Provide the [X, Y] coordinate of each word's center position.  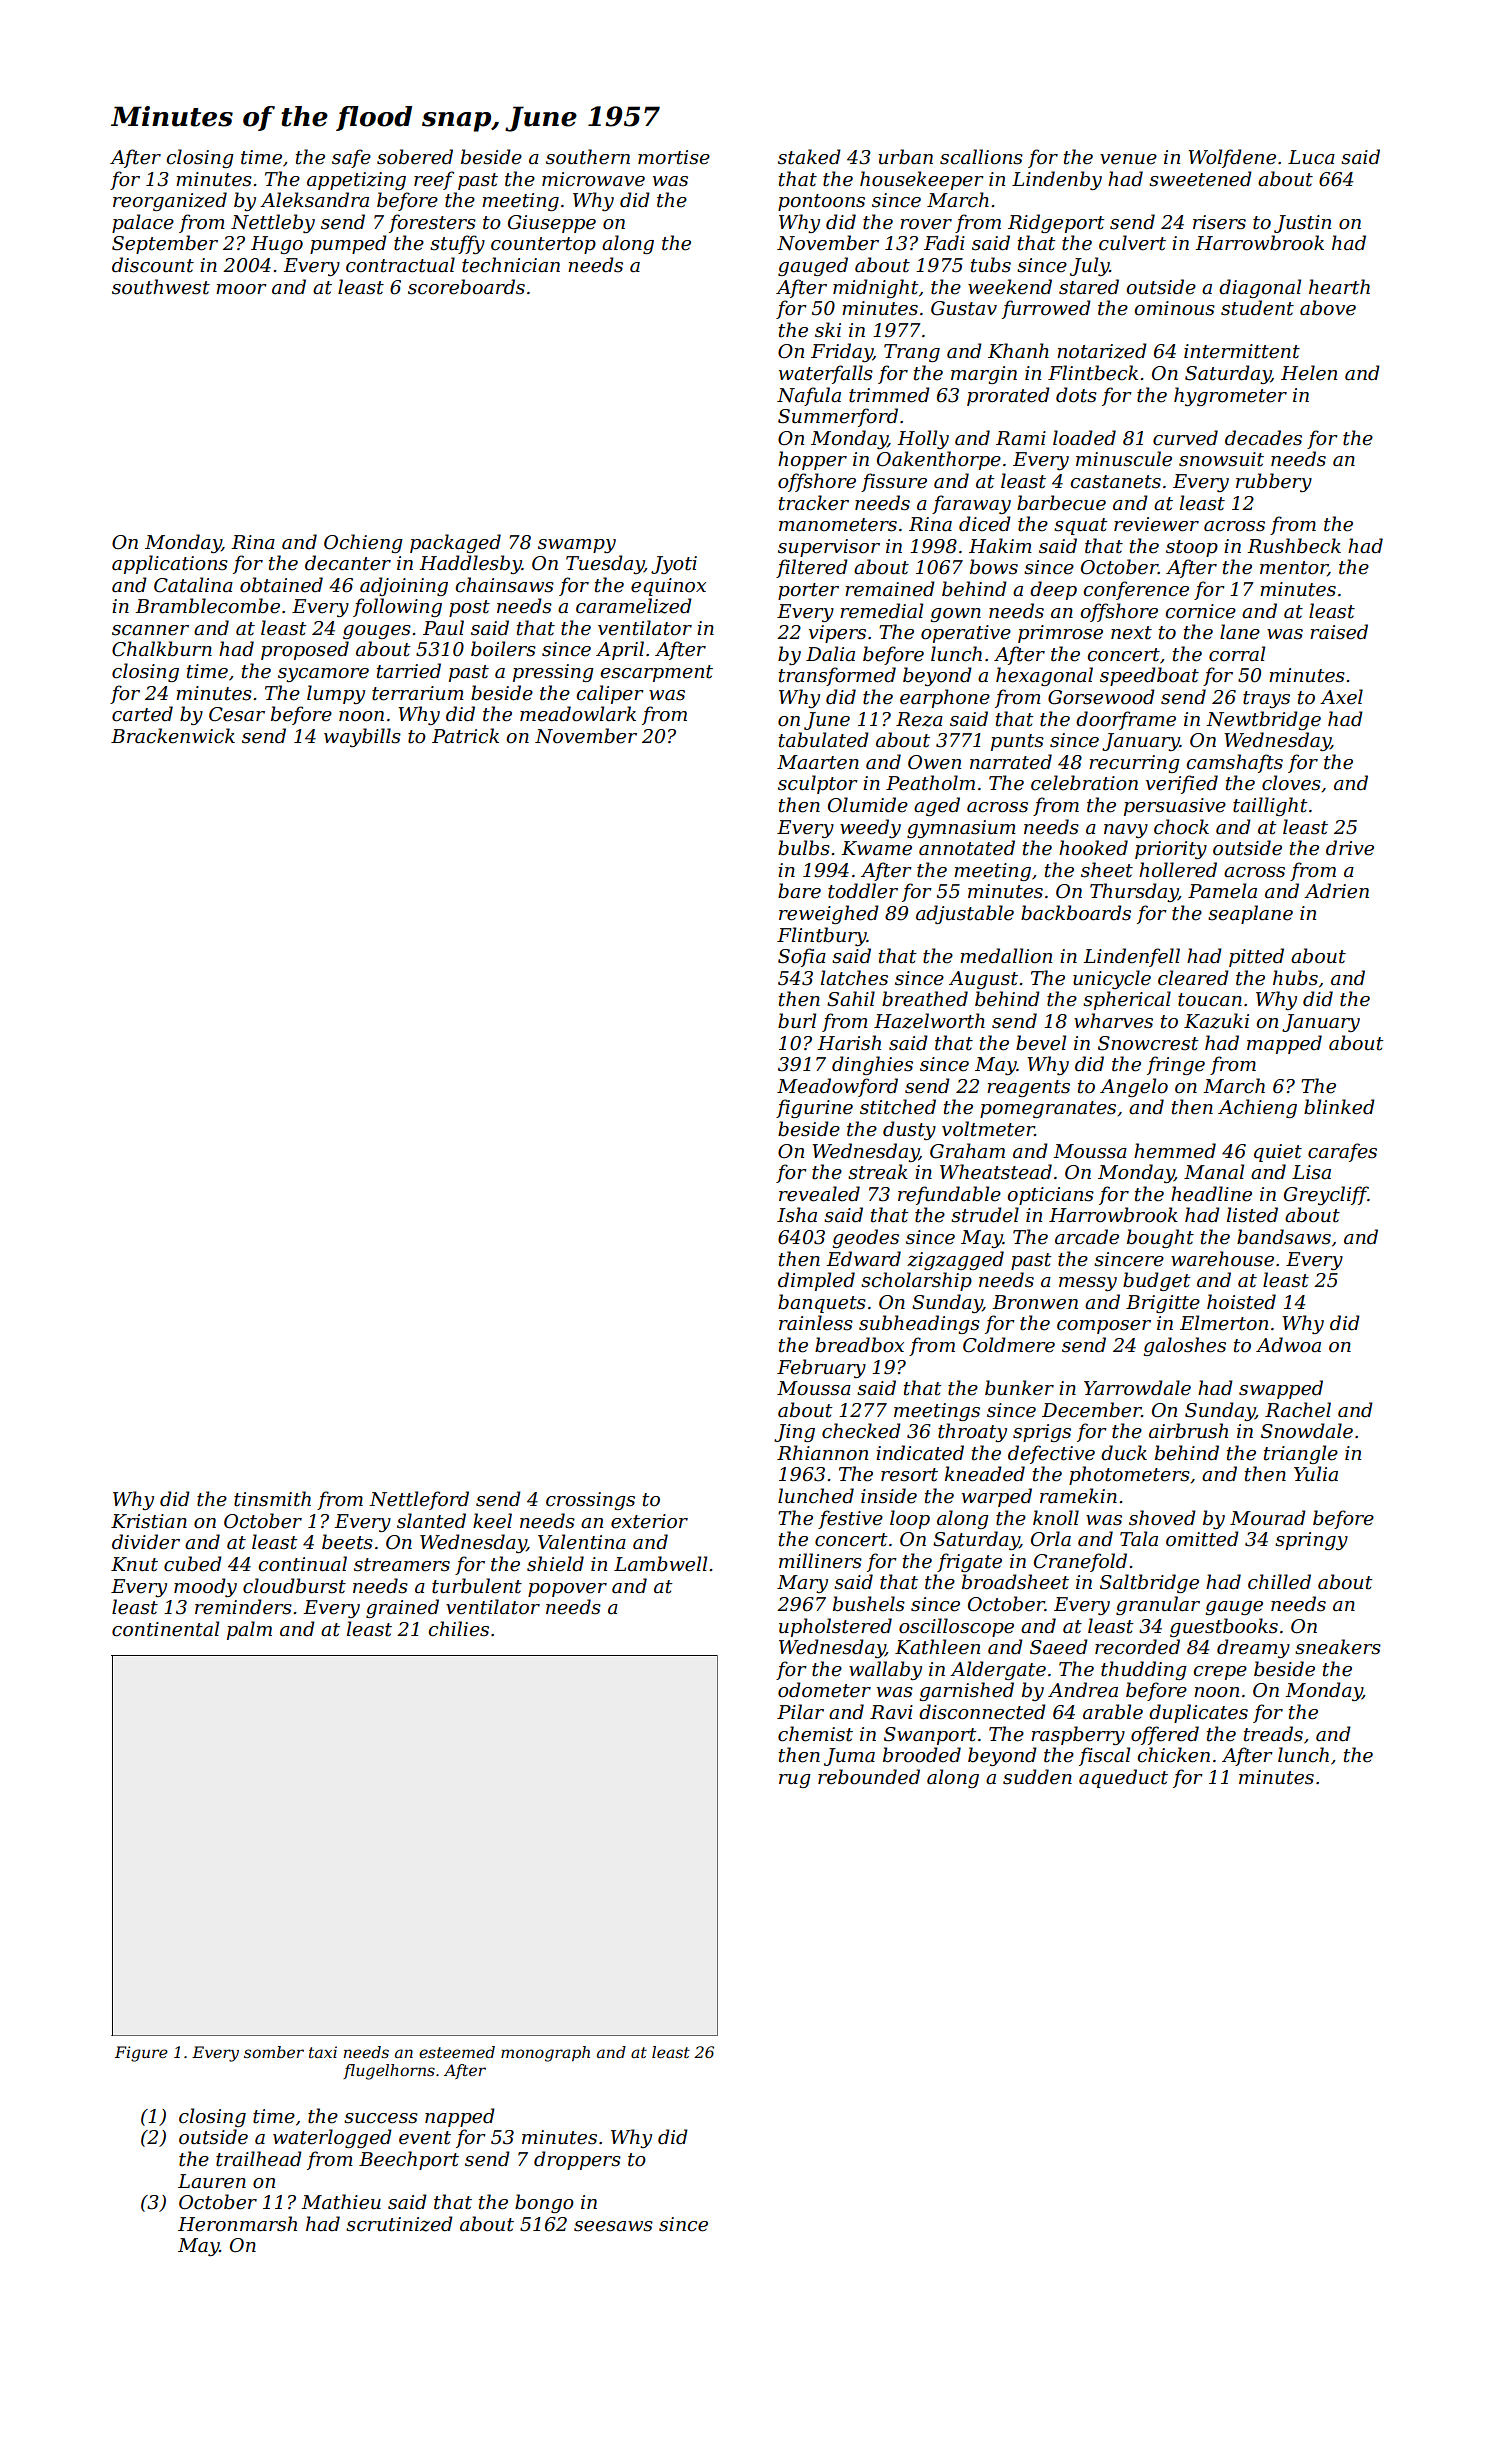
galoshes [1185, 1346]
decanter [348, 563]
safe [351, 158]
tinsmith [272, 1499]
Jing [794, 1433]
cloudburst [294, 1586]
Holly [923, 439]
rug [795, 1781]
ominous [1174, 308]
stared [1089, 287]
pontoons [821, 202]
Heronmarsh [237, 2224]
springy [1311, 1541]
